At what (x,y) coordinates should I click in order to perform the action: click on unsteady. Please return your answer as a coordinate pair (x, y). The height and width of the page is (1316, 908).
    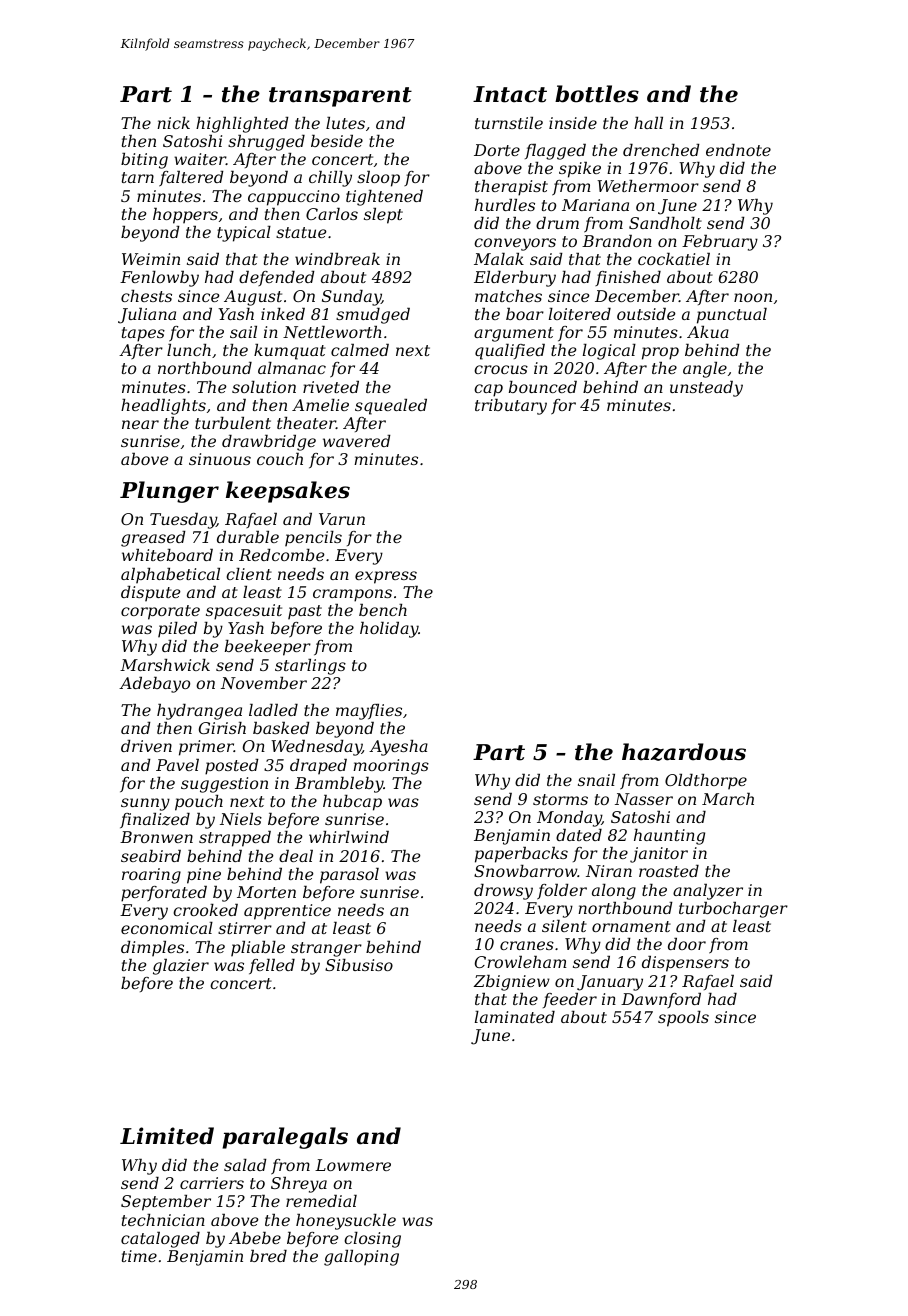
    Looking at the image, I should click on (706, 389).
